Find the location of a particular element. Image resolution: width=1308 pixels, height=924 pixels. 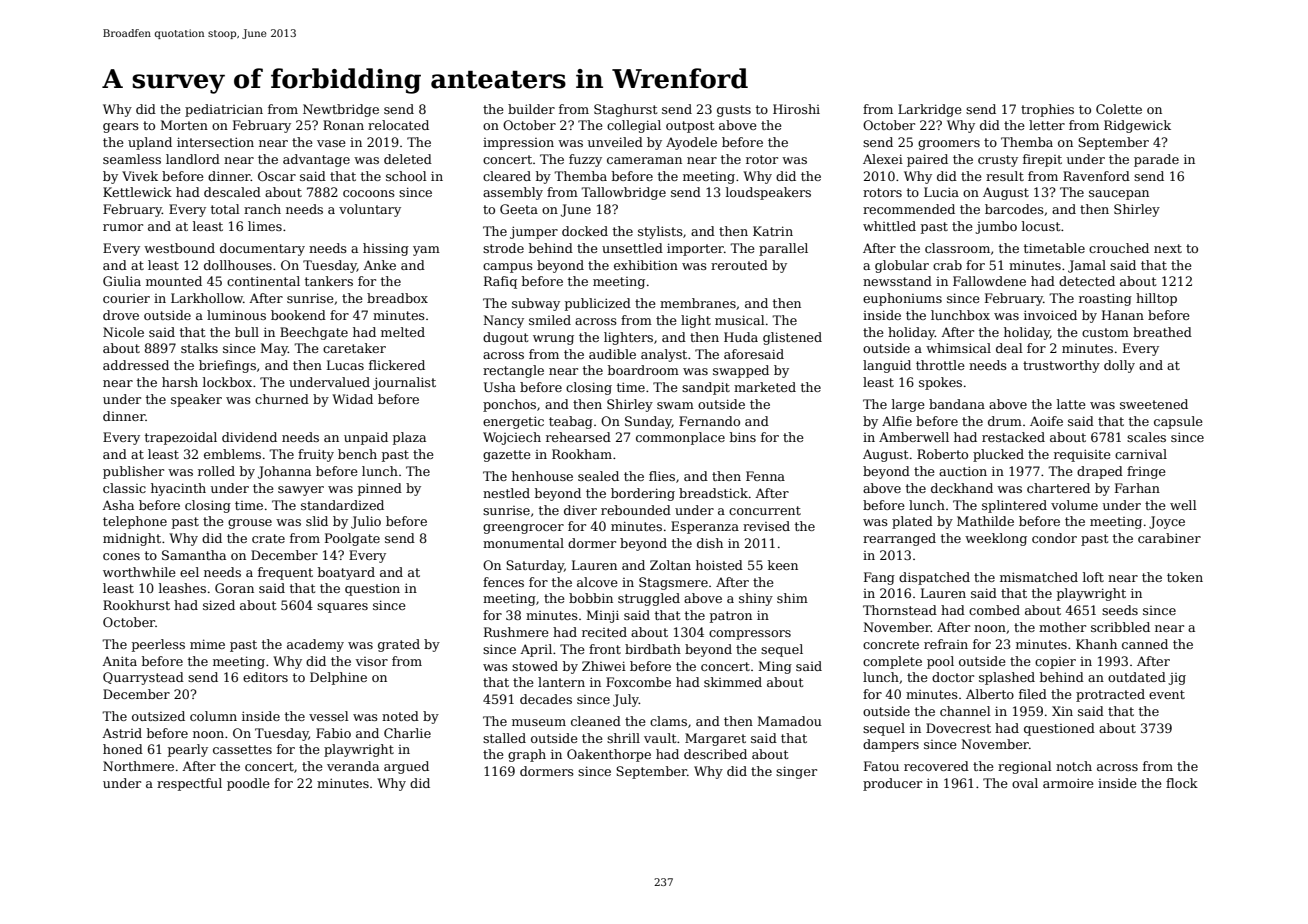

argued is located at coordinates (406, 767).
